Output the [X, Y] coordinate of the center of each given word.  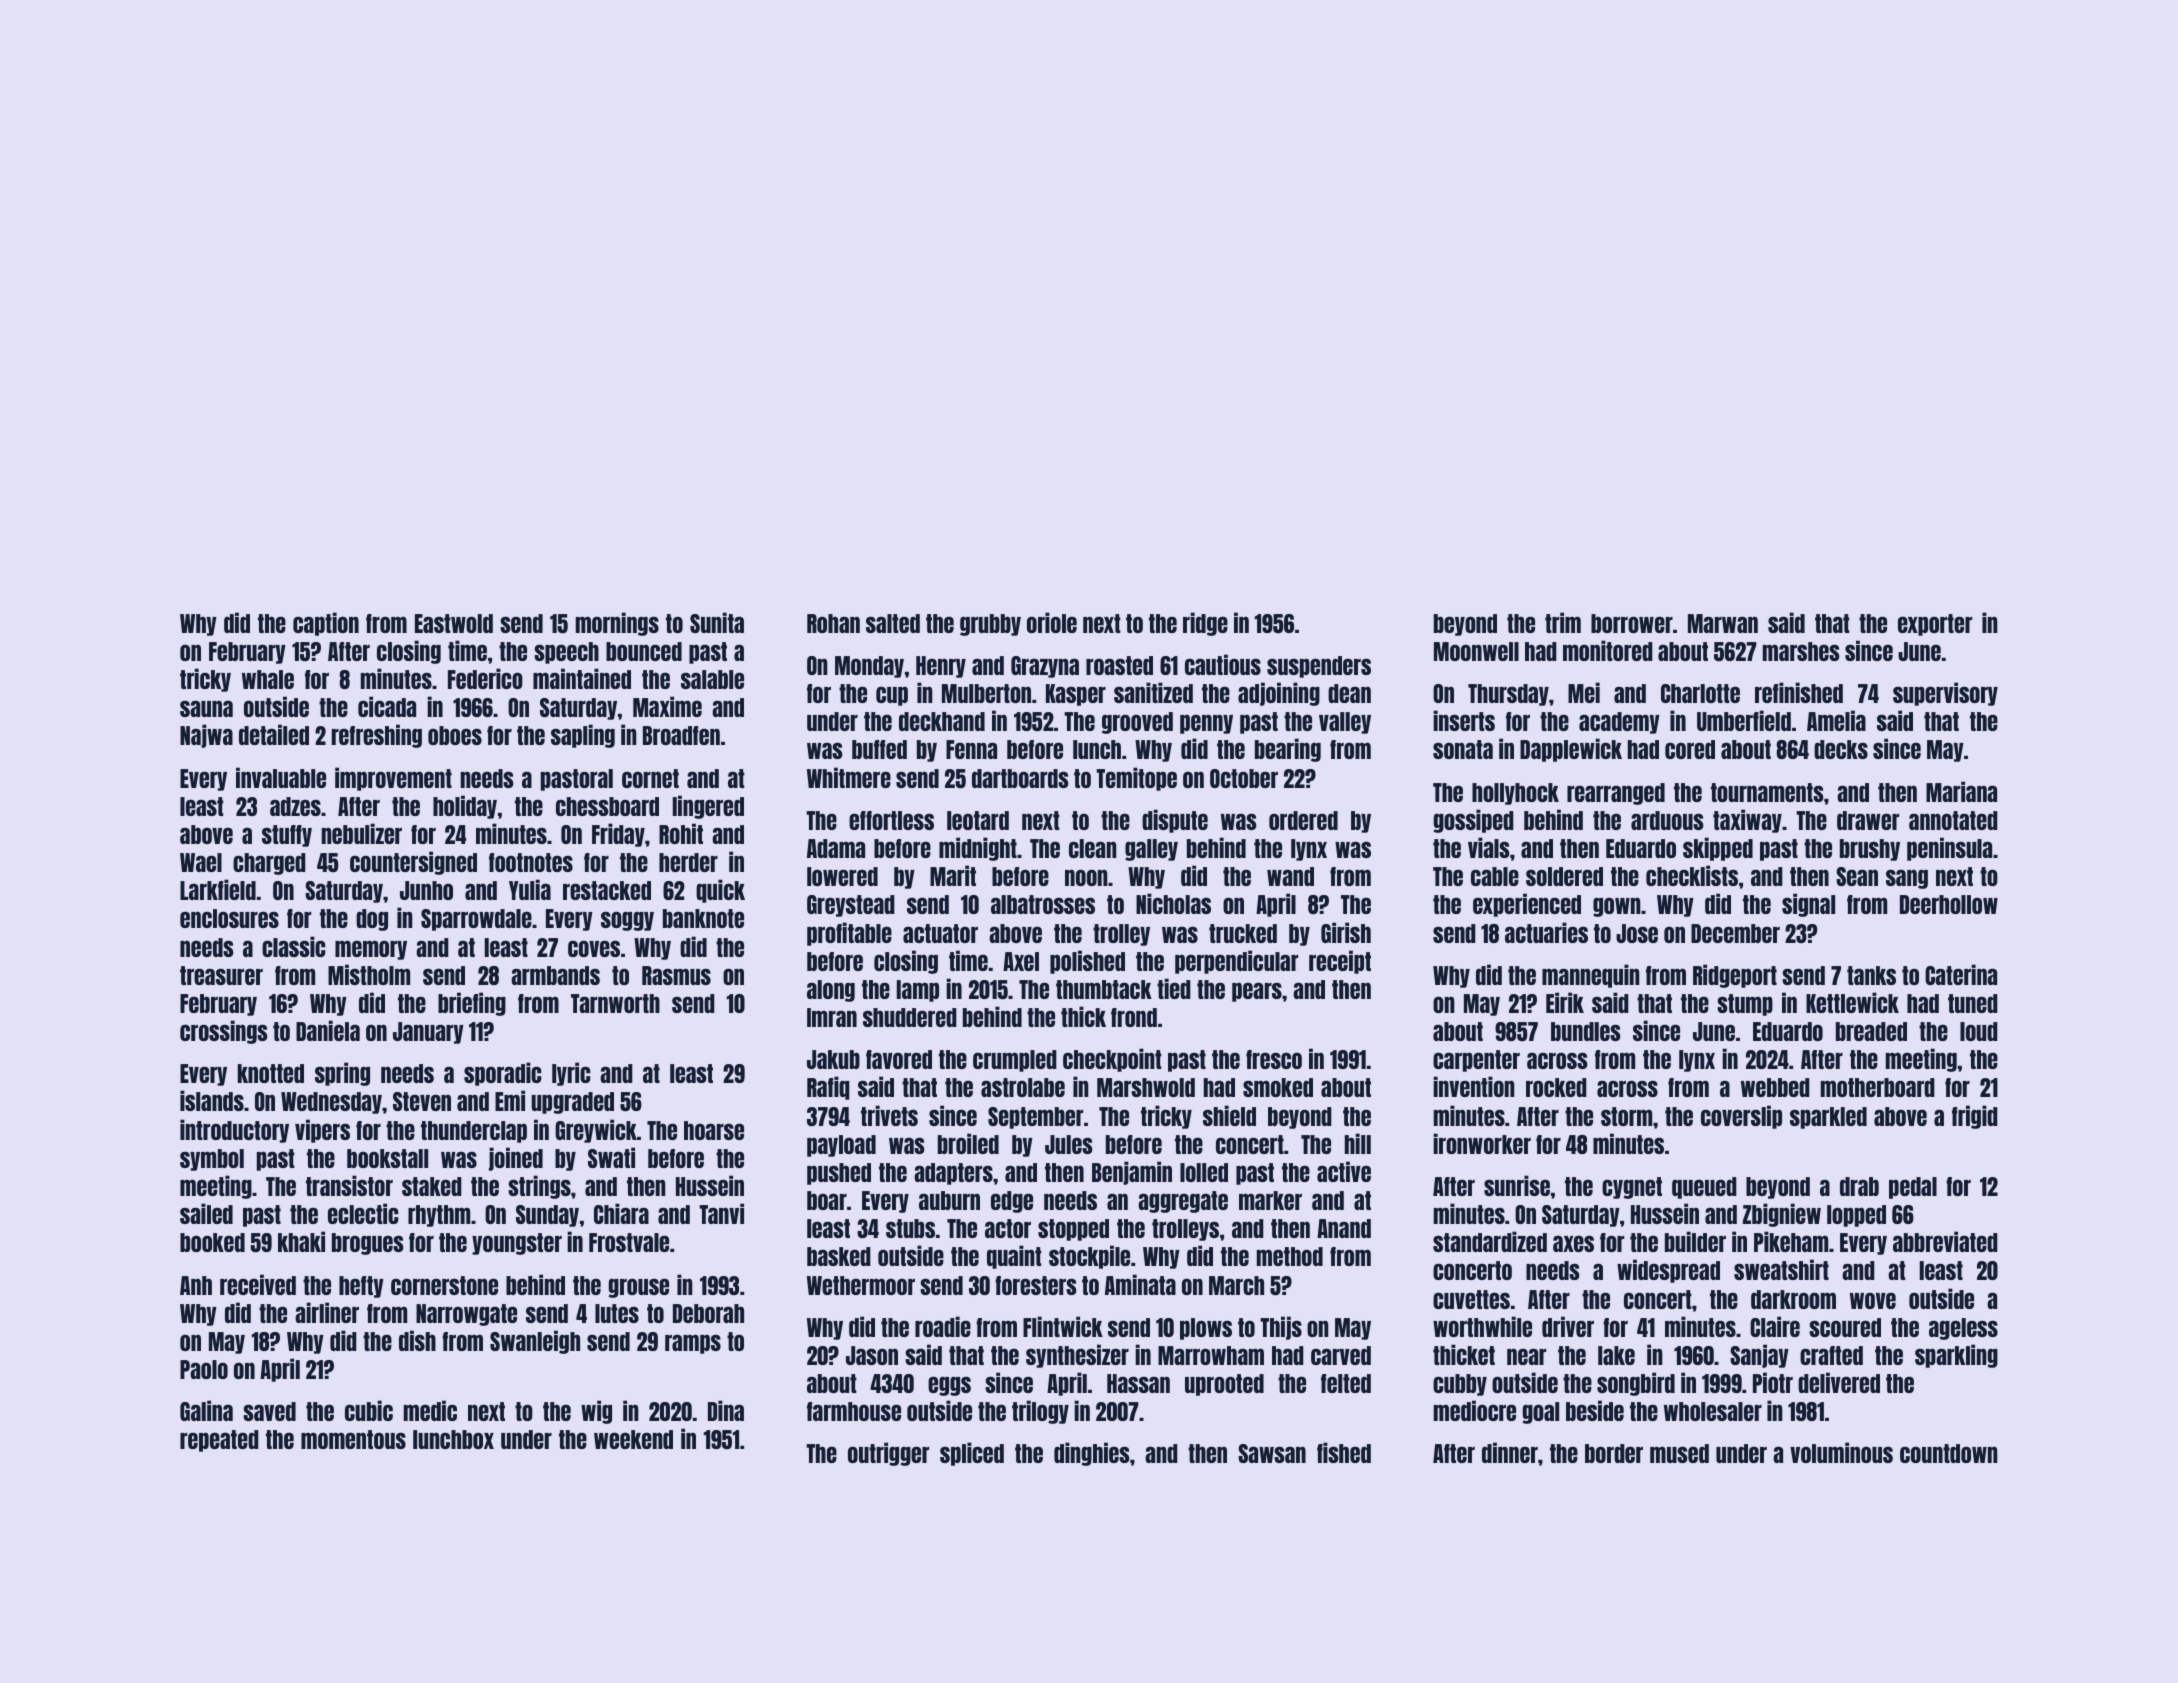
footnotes [531, 862]
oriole [1052, 622]
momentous [353, 1439]
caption [326, 624]
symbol [212, 1160]
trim [1563, 622]
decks [1841, 749]
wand [1290, 876]
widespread [1668, 1271]
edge [1012, 1202]
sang [1907, 879]
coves [594, 948]
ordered [1303, 820]
